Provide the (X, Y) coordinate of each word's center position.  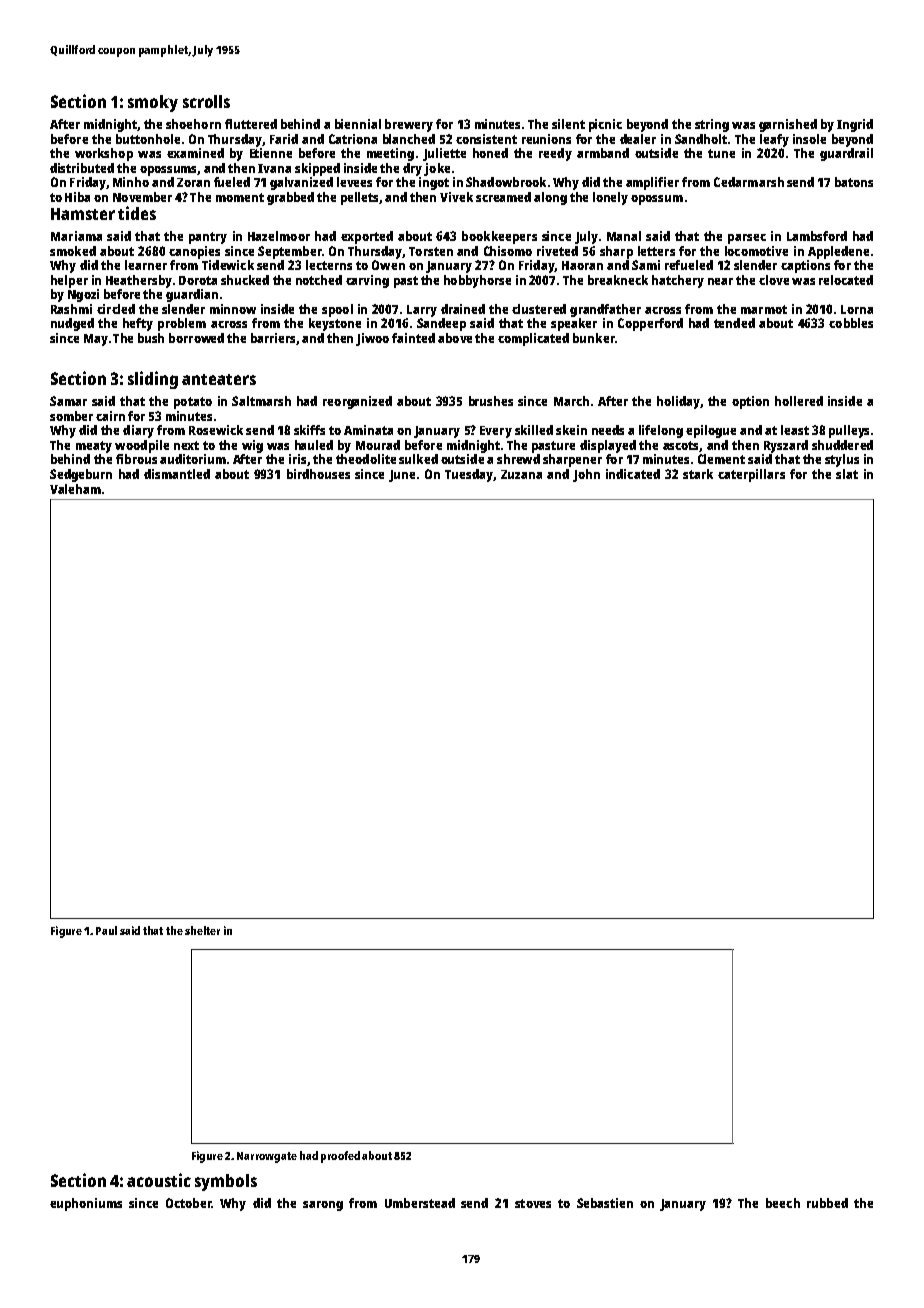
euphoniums (86, 1204)
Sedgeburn (81, 475)
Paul (106, 930)
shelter (202, 930)
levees (354, 182)
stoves (533, 1203)
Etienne (271, 153)
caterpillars (751, 475)
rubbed (827, 1203)
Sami (646, 265)
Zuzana (521, 474)
